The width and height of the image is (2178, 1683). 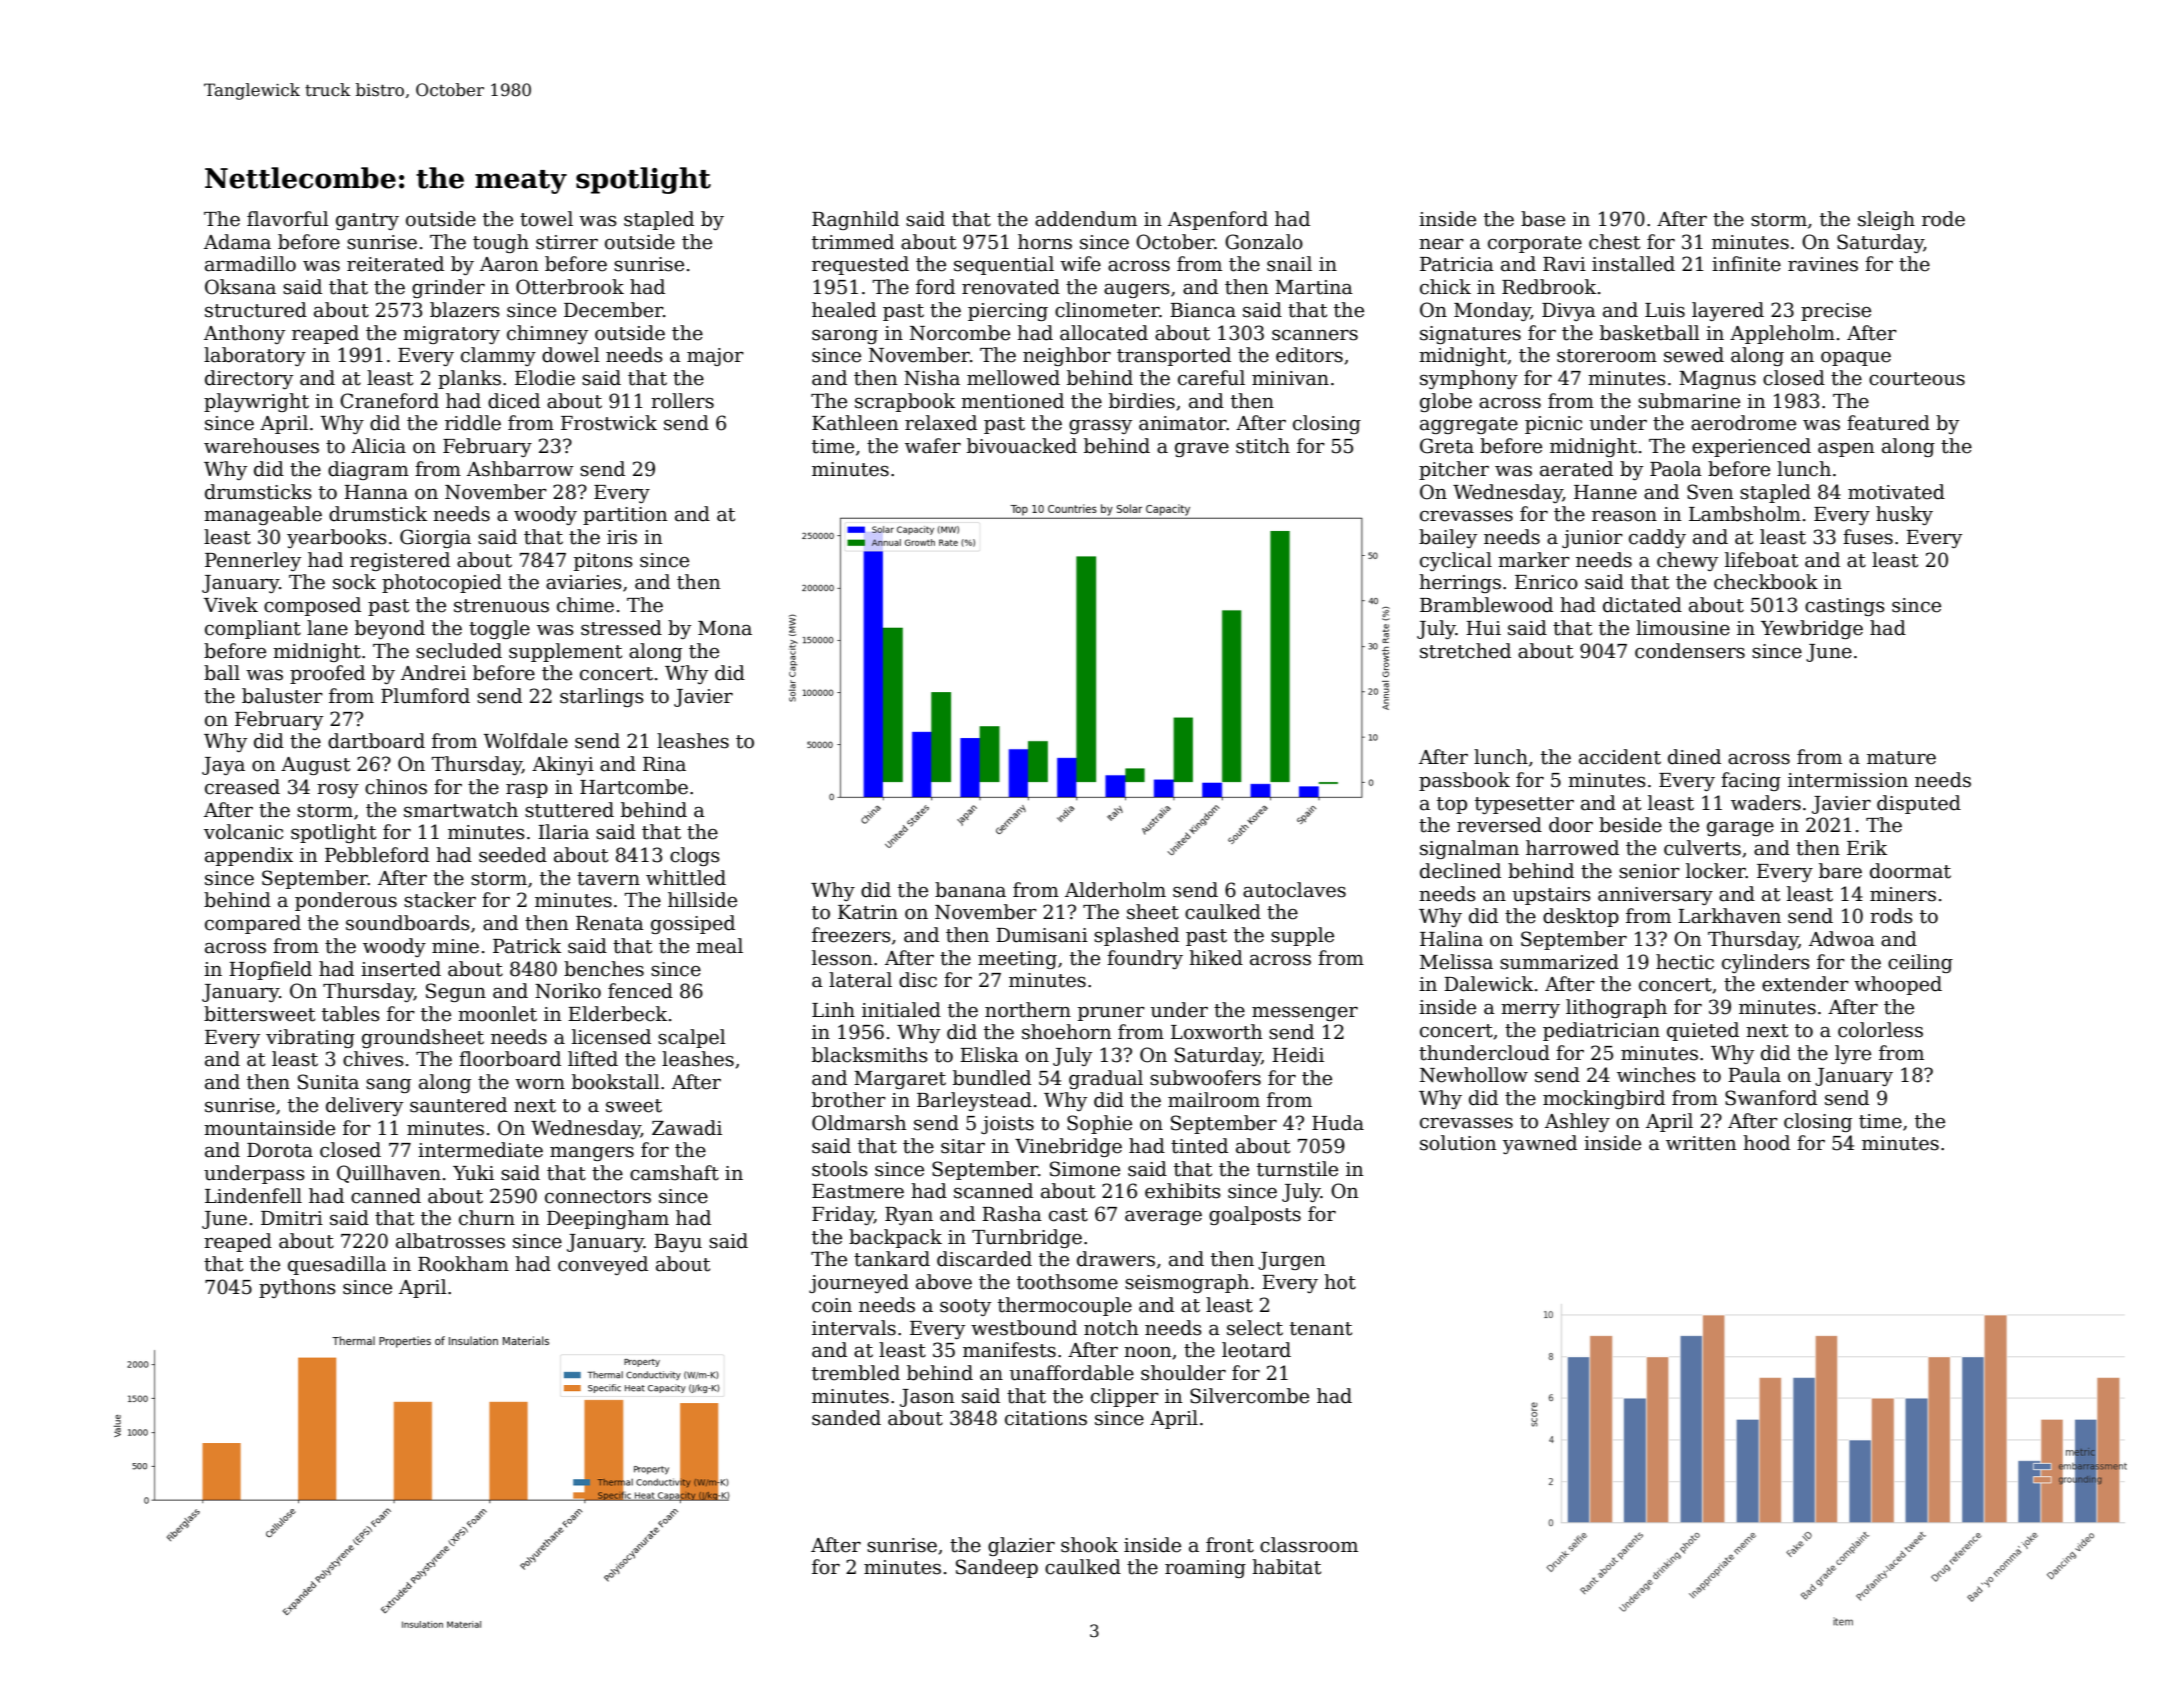 What do you see at coordinates (376, 741) in the image?
I see `dartboard` at bounding box center [376, 741].
